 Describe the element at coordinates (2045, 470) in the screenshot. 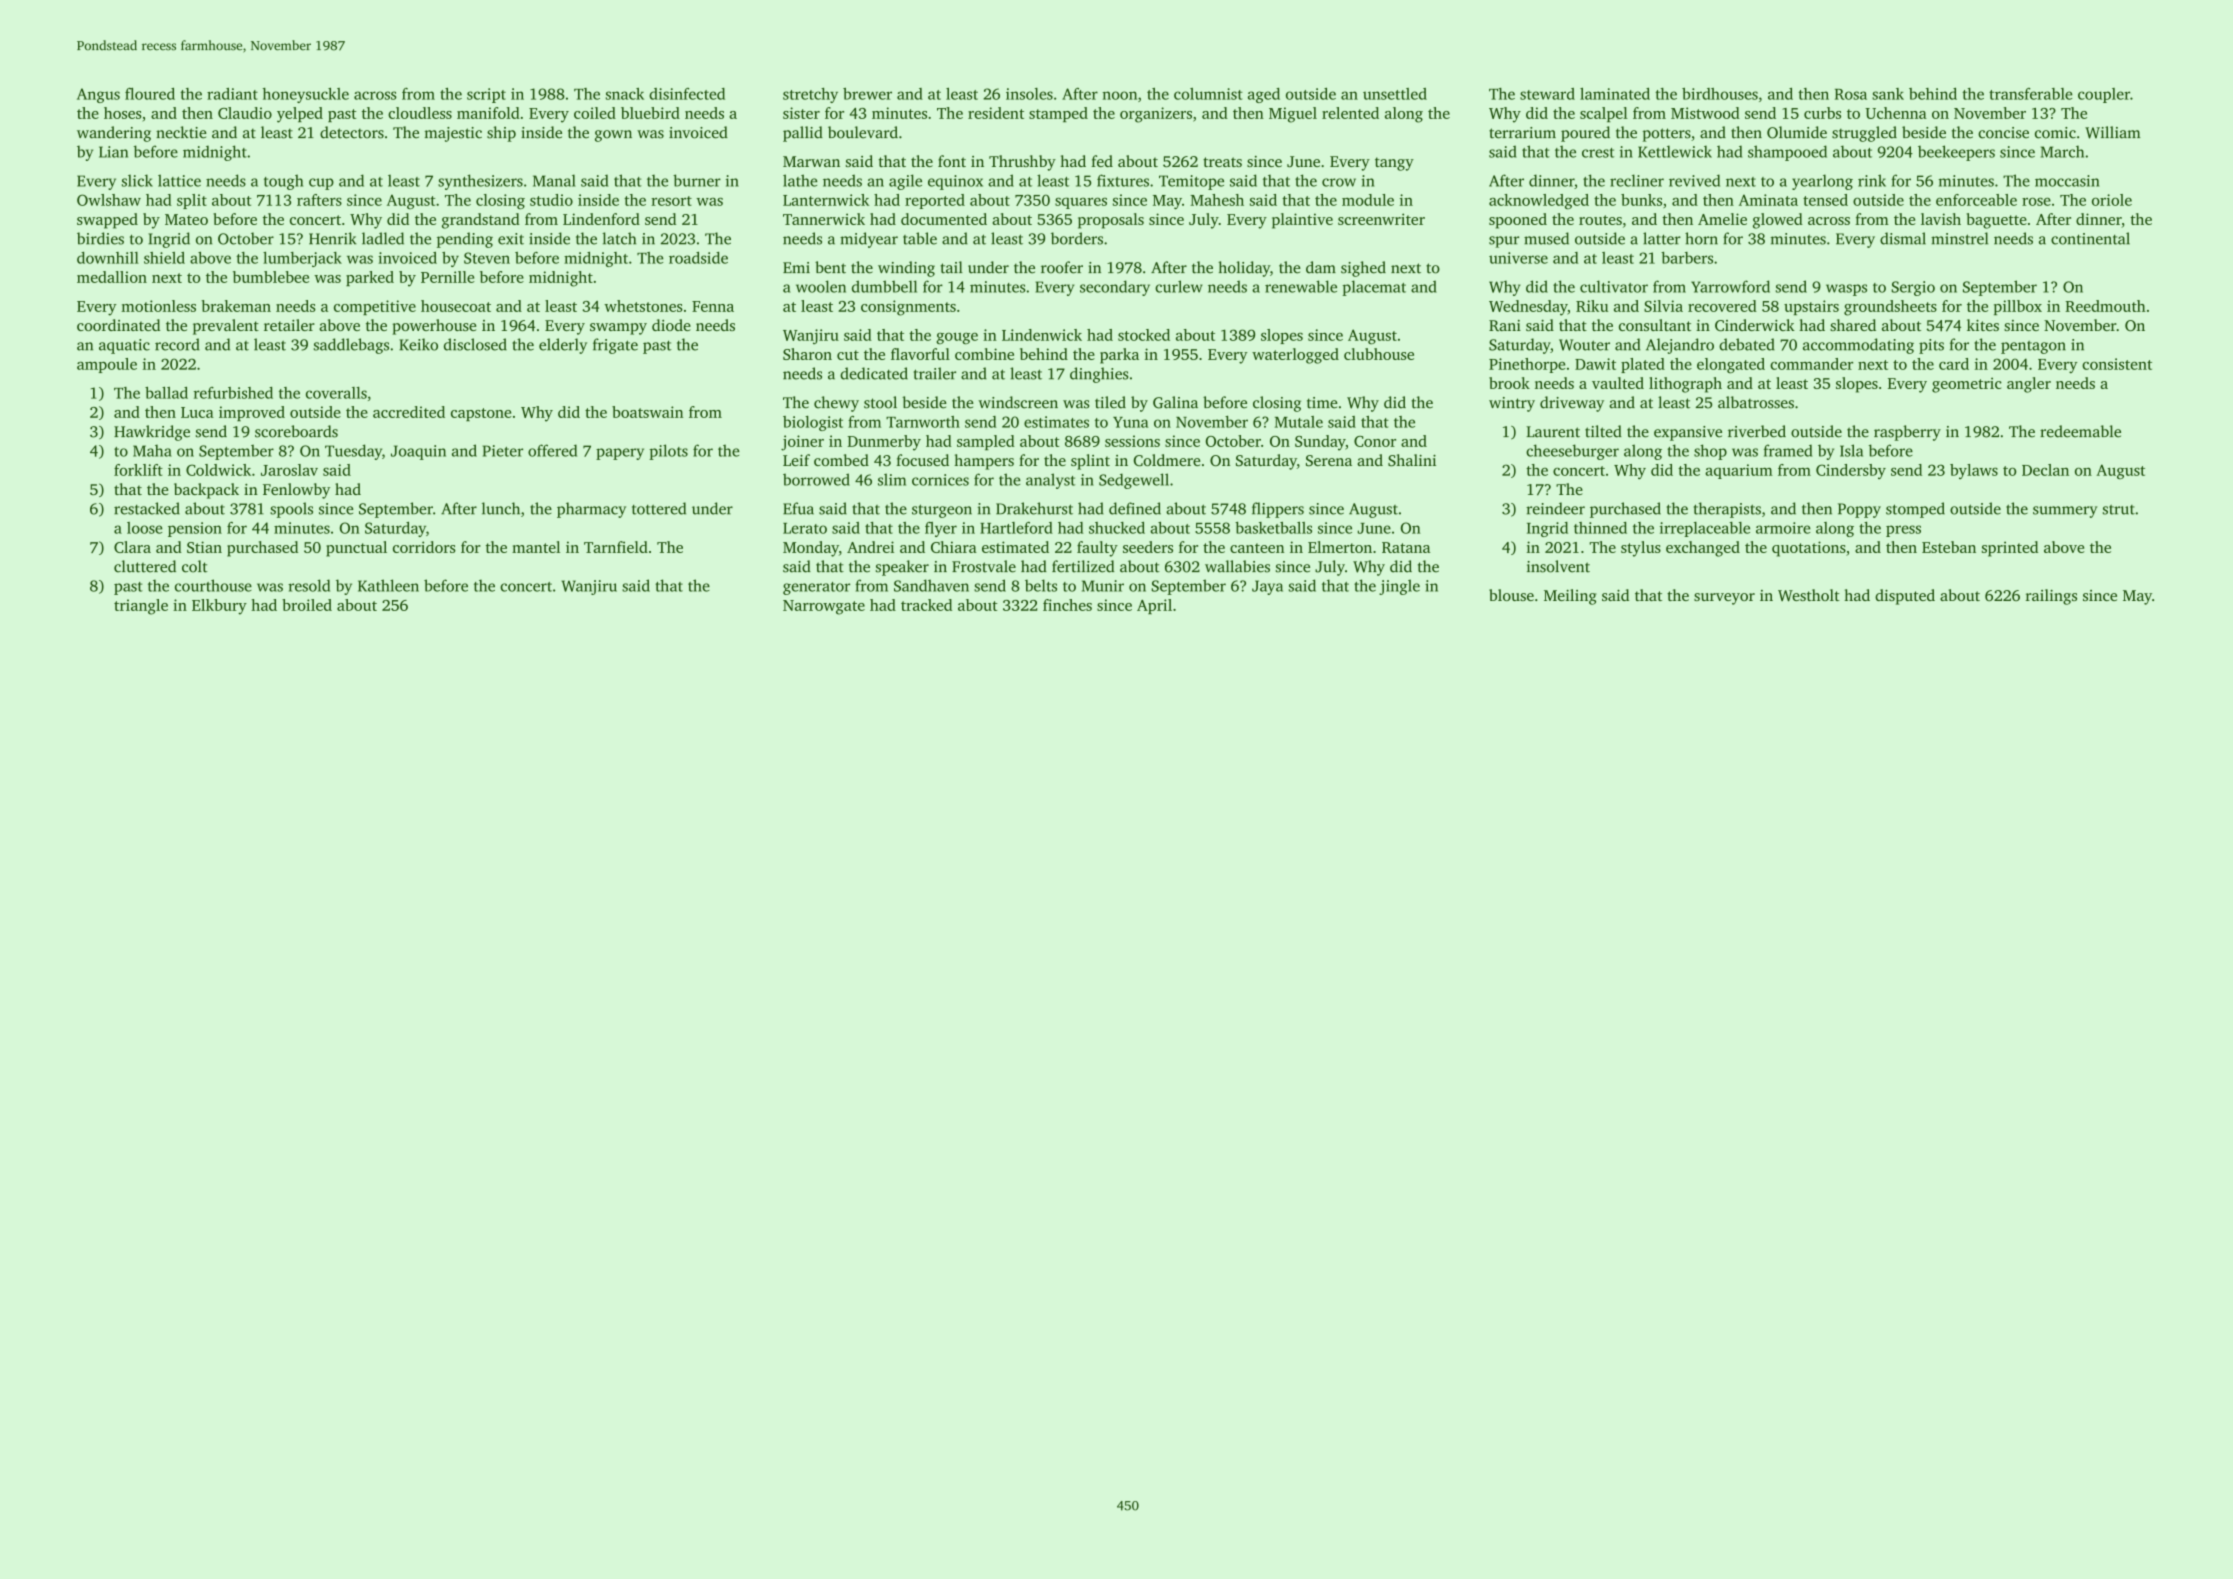

I see `Declan` at that location.
